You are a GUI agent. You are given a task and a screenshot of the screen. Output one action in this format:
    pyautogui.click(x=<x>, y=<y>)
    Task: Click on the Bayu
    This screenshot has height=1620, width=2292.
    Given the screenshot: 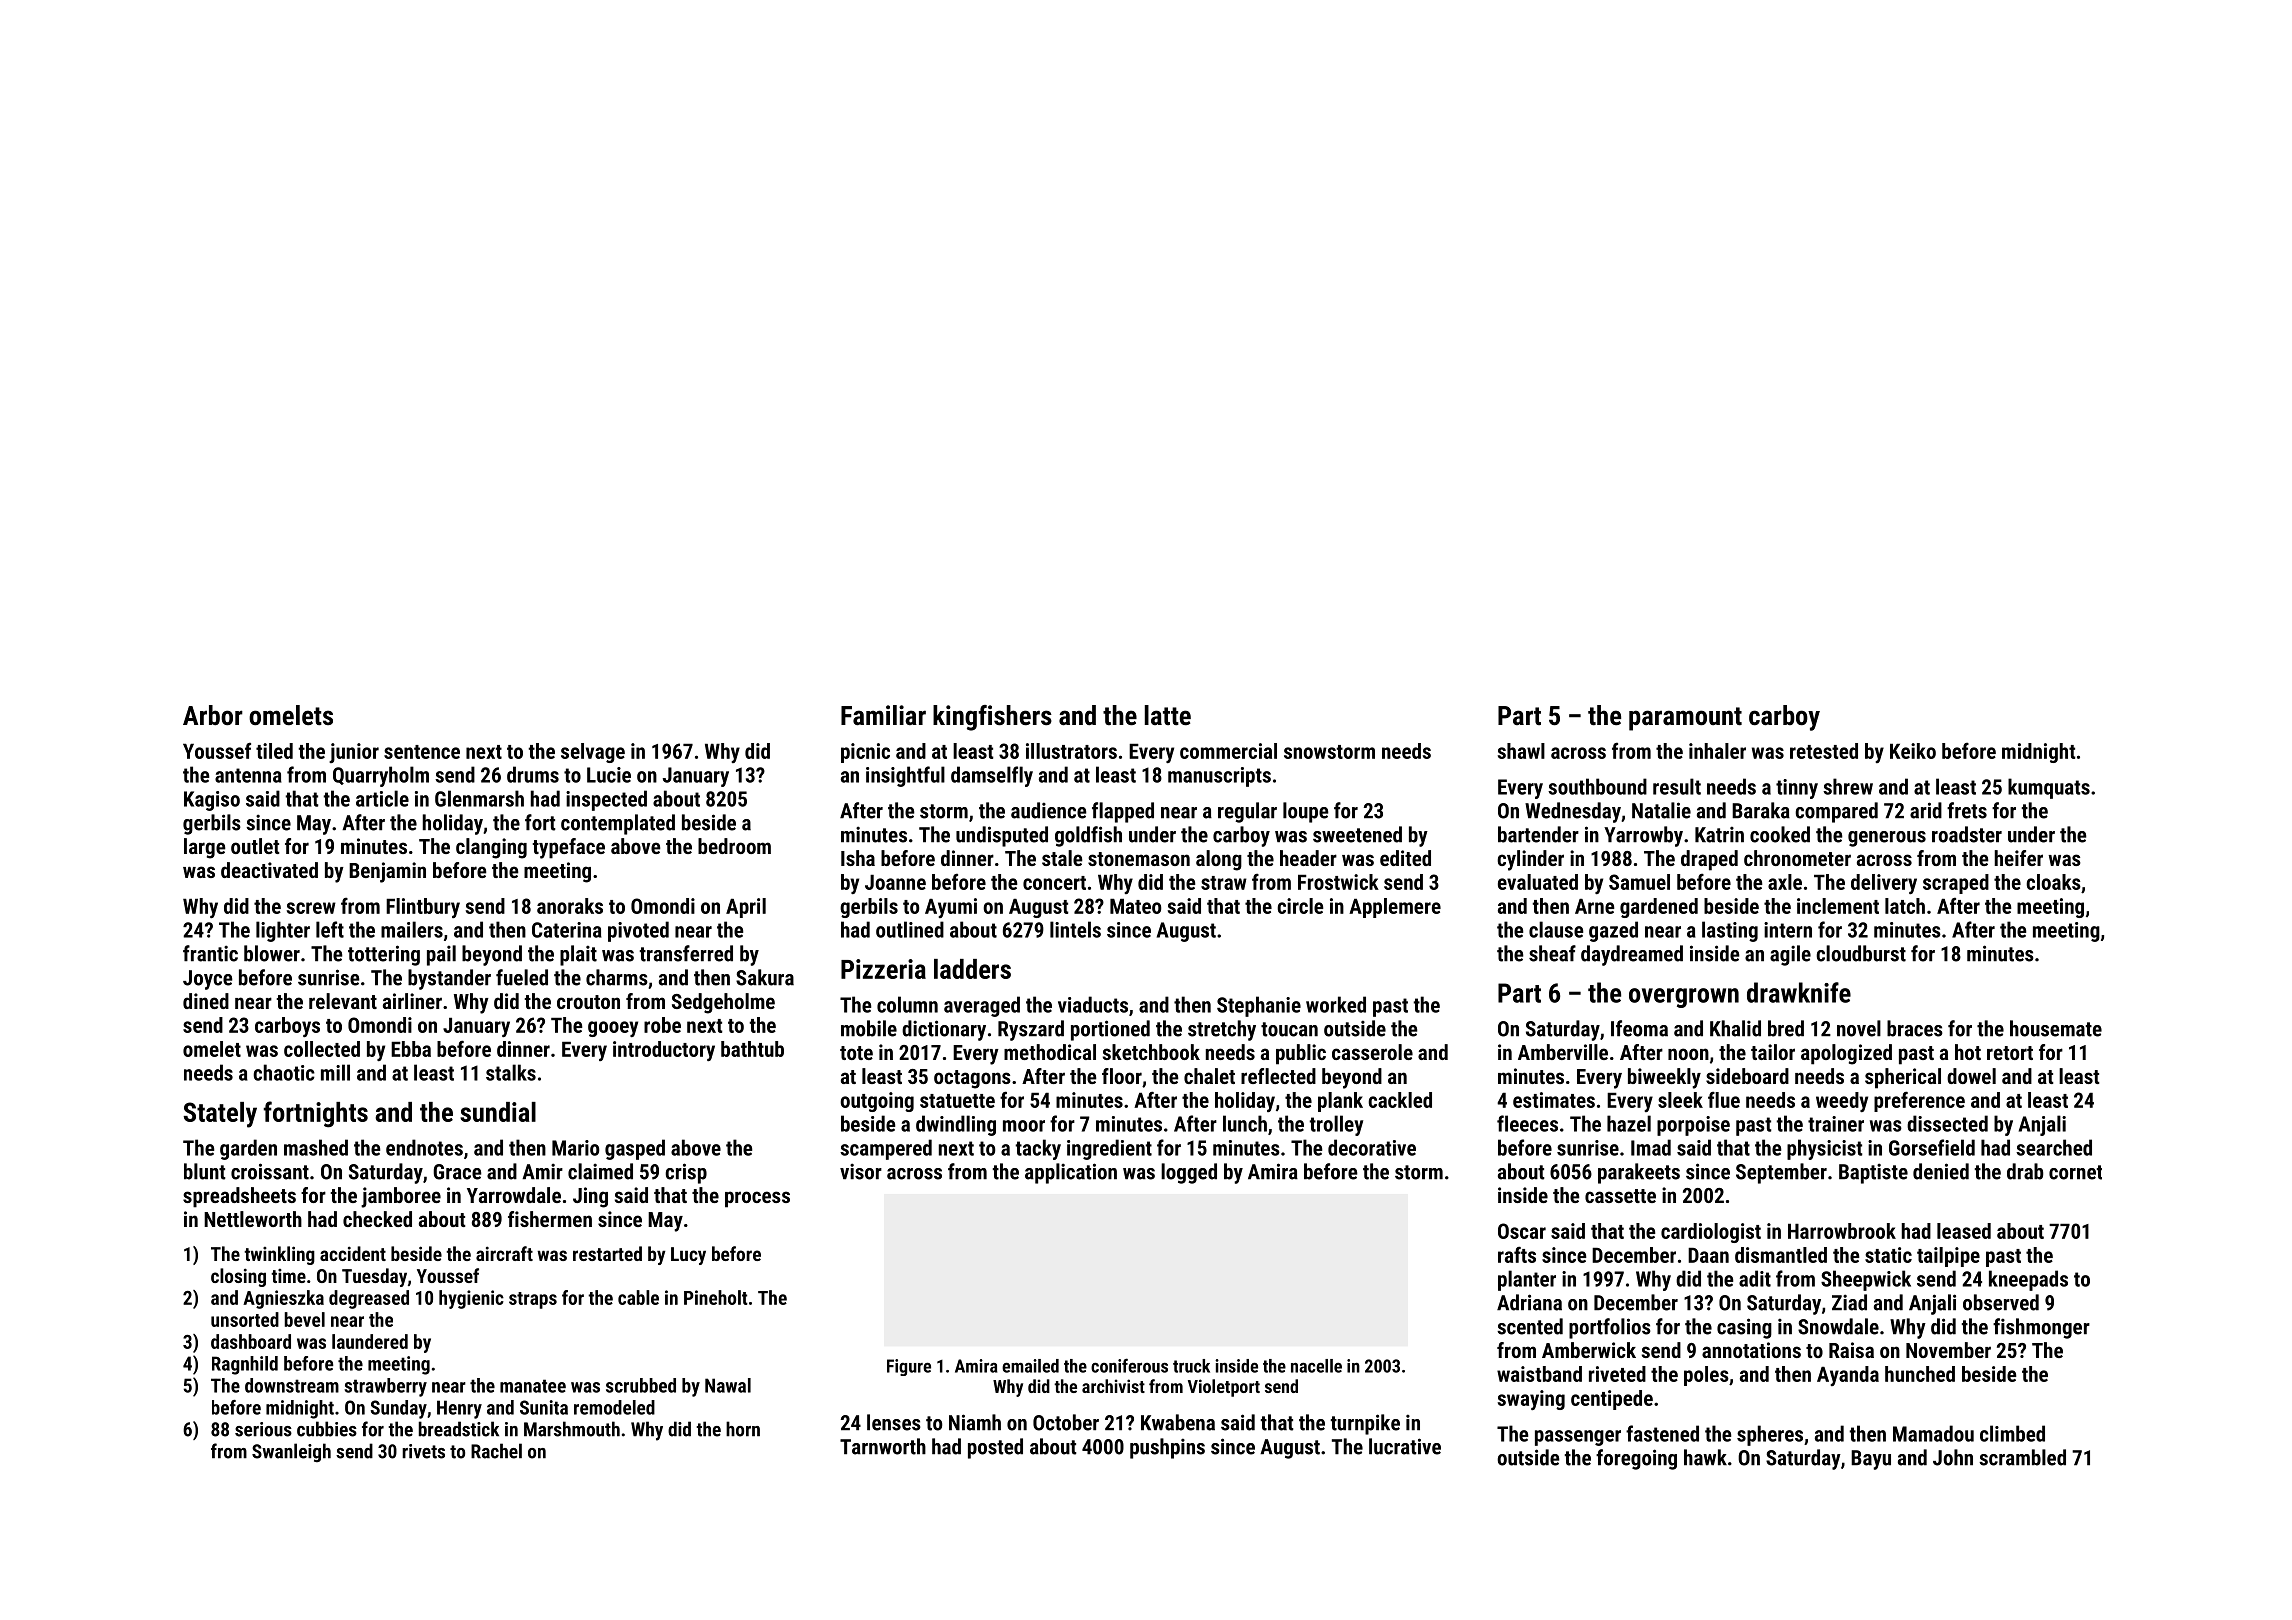 What is the action you would take?
    pyautogui.click(x=1871, y=1460)
